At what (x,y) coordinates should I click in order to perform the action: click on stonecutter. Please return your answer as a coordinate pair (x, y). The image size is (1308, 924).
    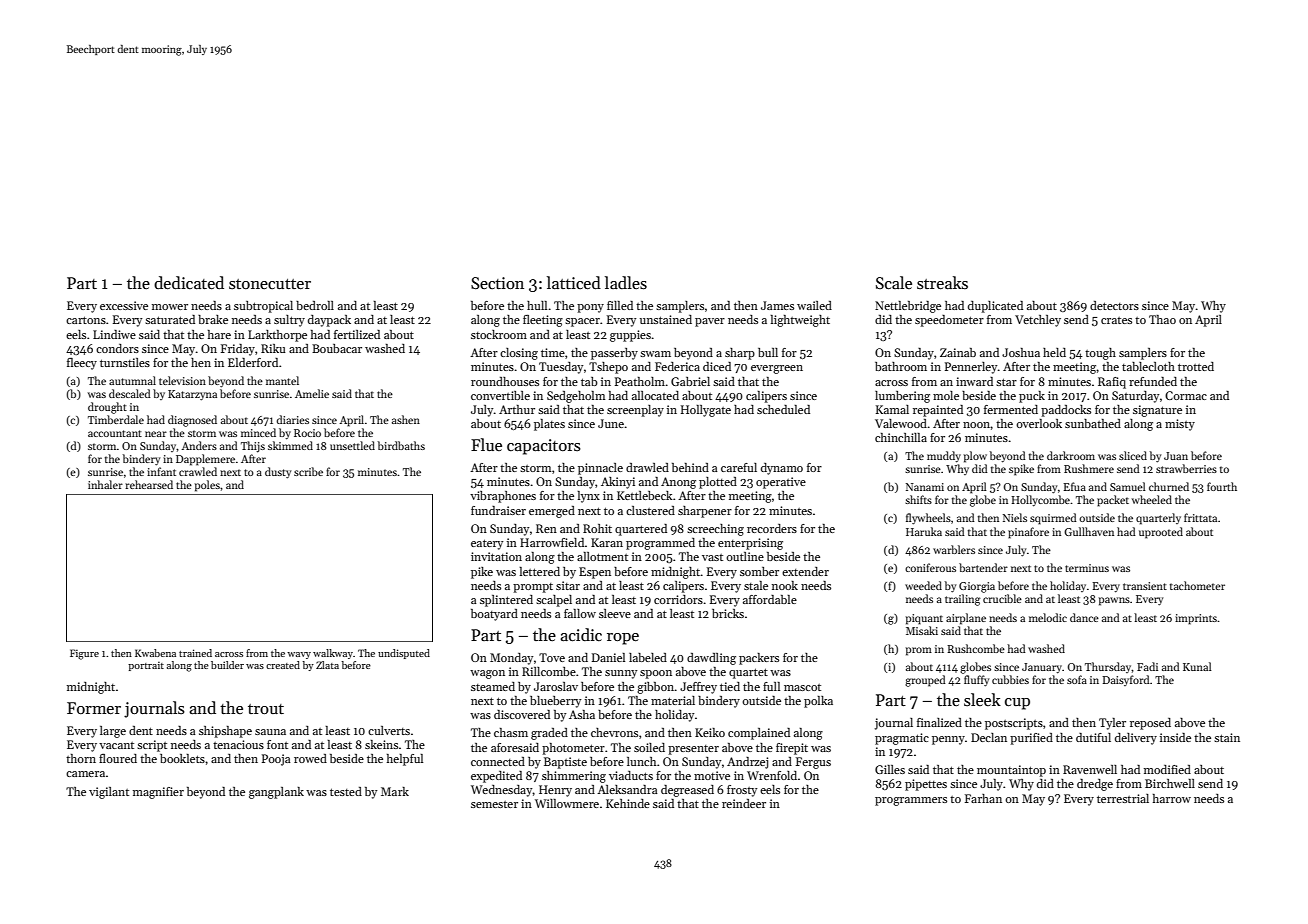
    Looking at the image, I should click on (270, 284).
